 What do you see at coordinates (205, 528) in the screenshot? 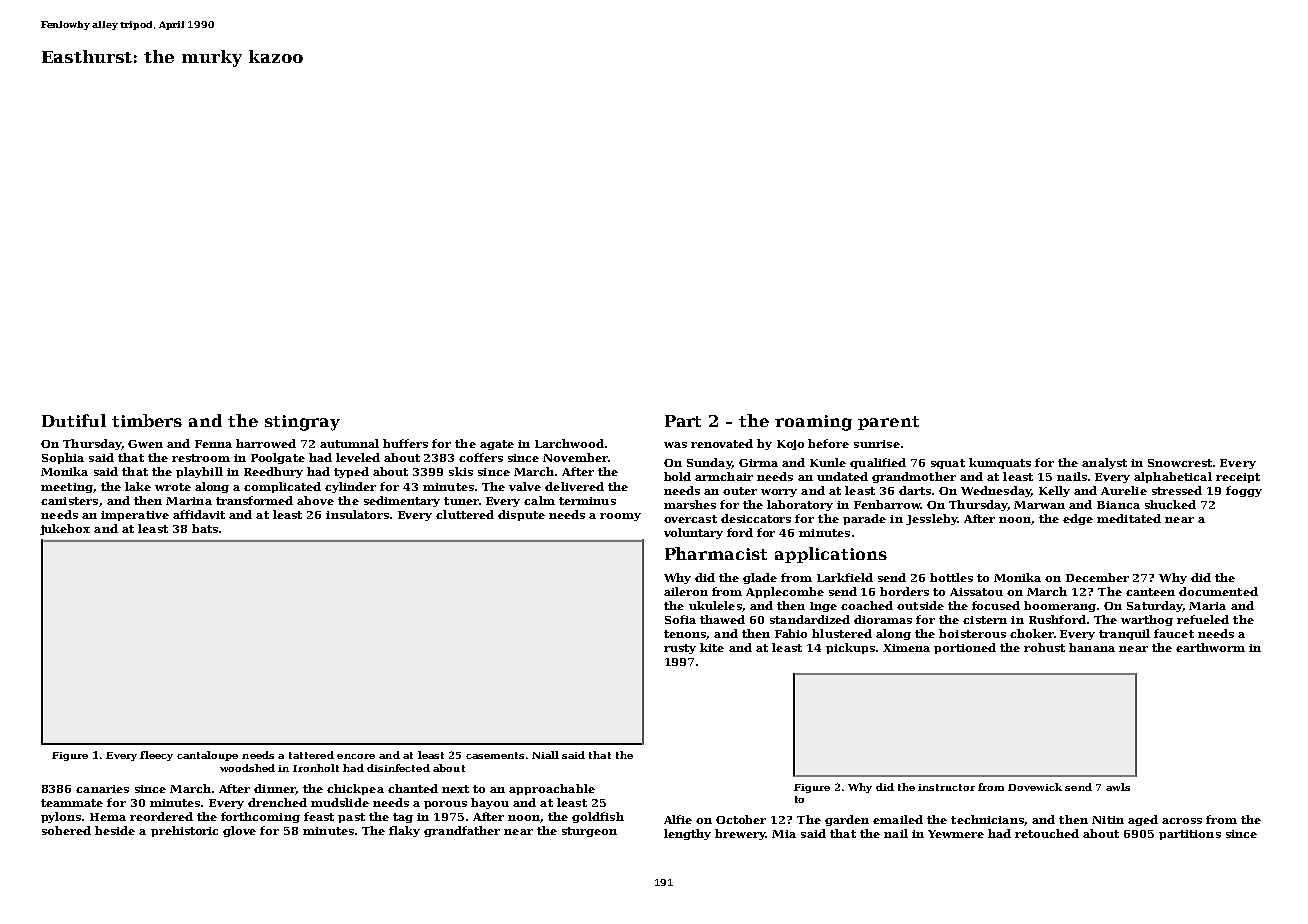
I see `bats` at bounding box center [205, 528].
